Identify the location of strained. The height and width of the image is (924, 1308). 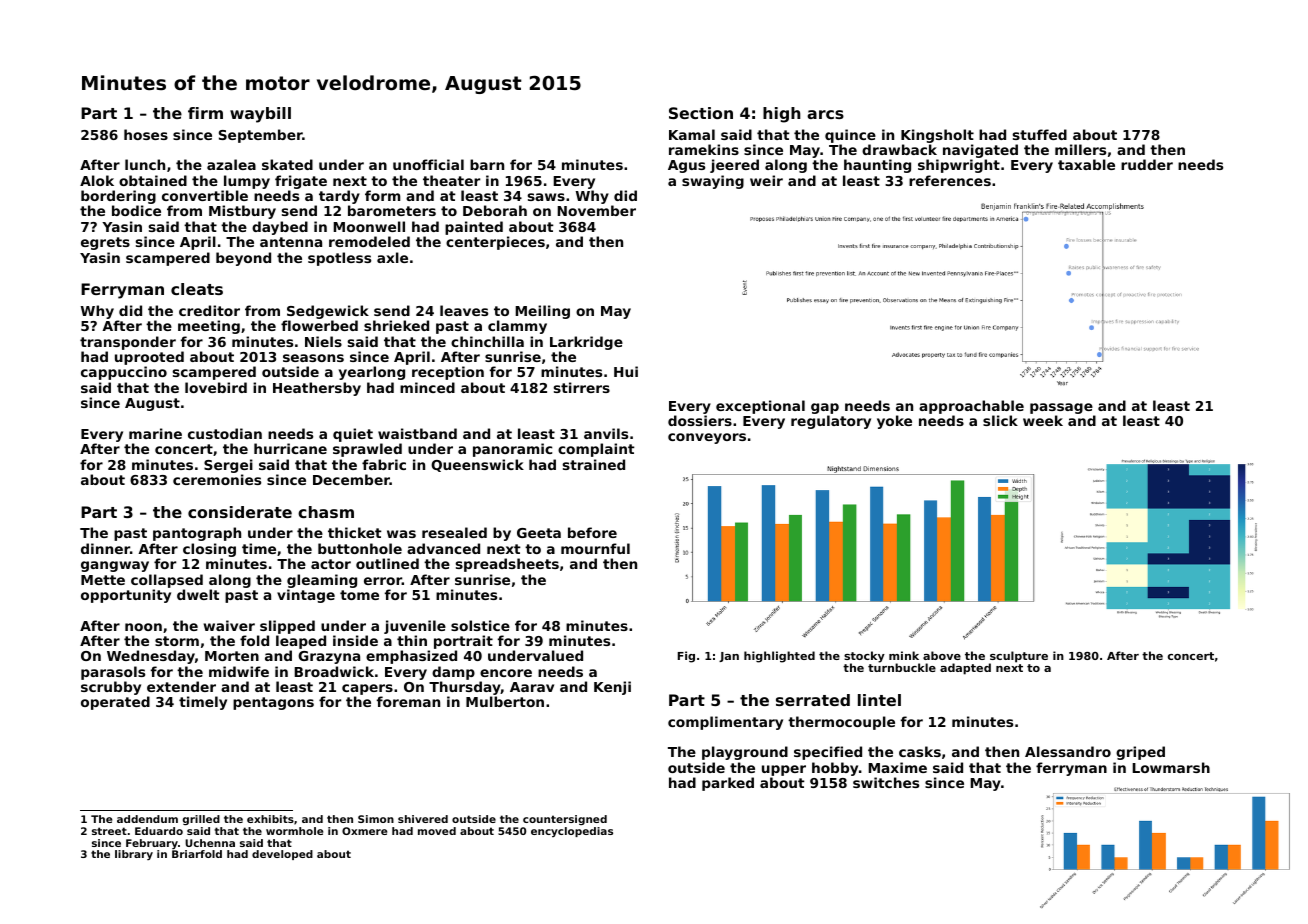
(594, 464).
